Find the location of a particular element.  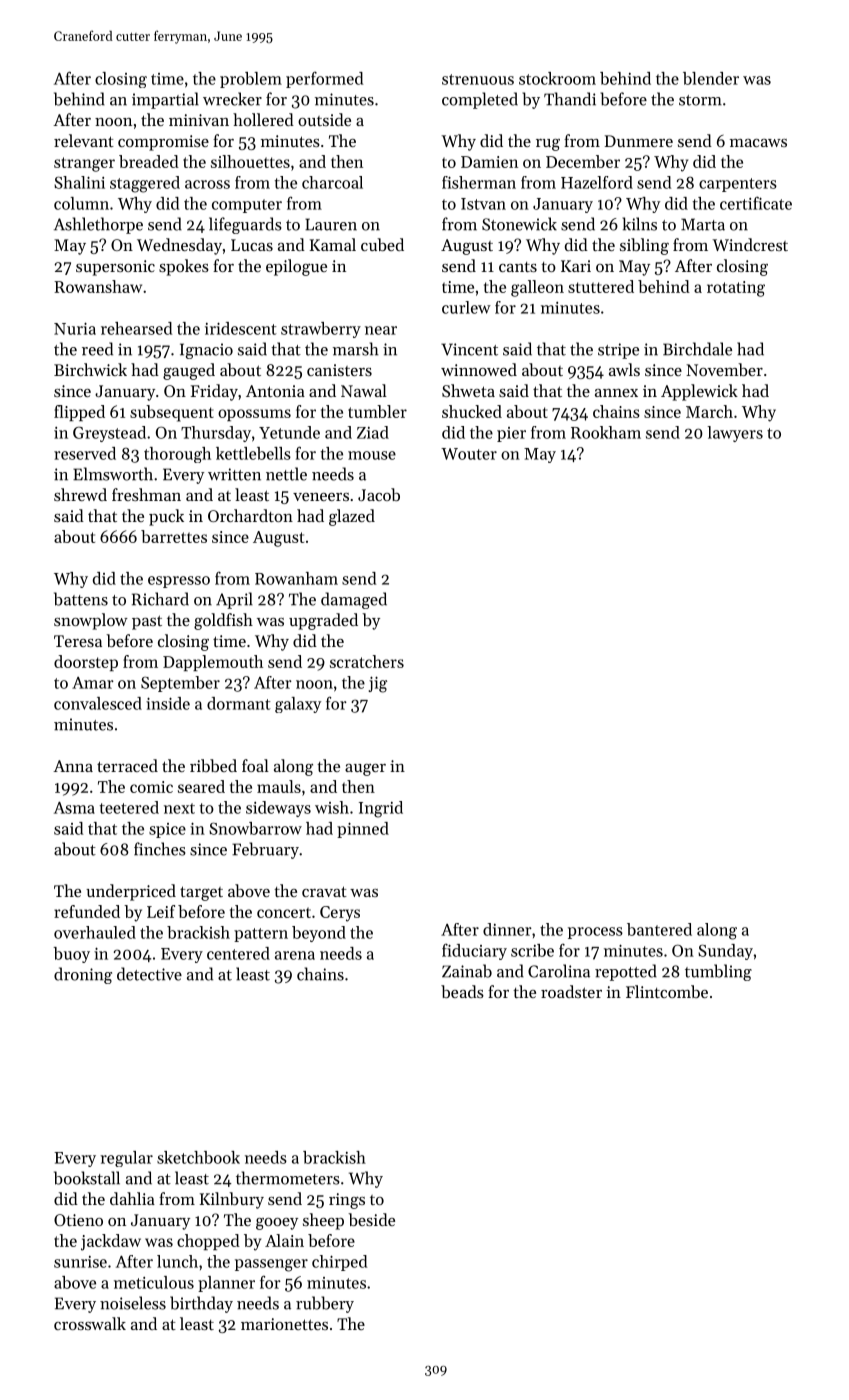

Kilnbury is located at coordinates (232, 1200).
